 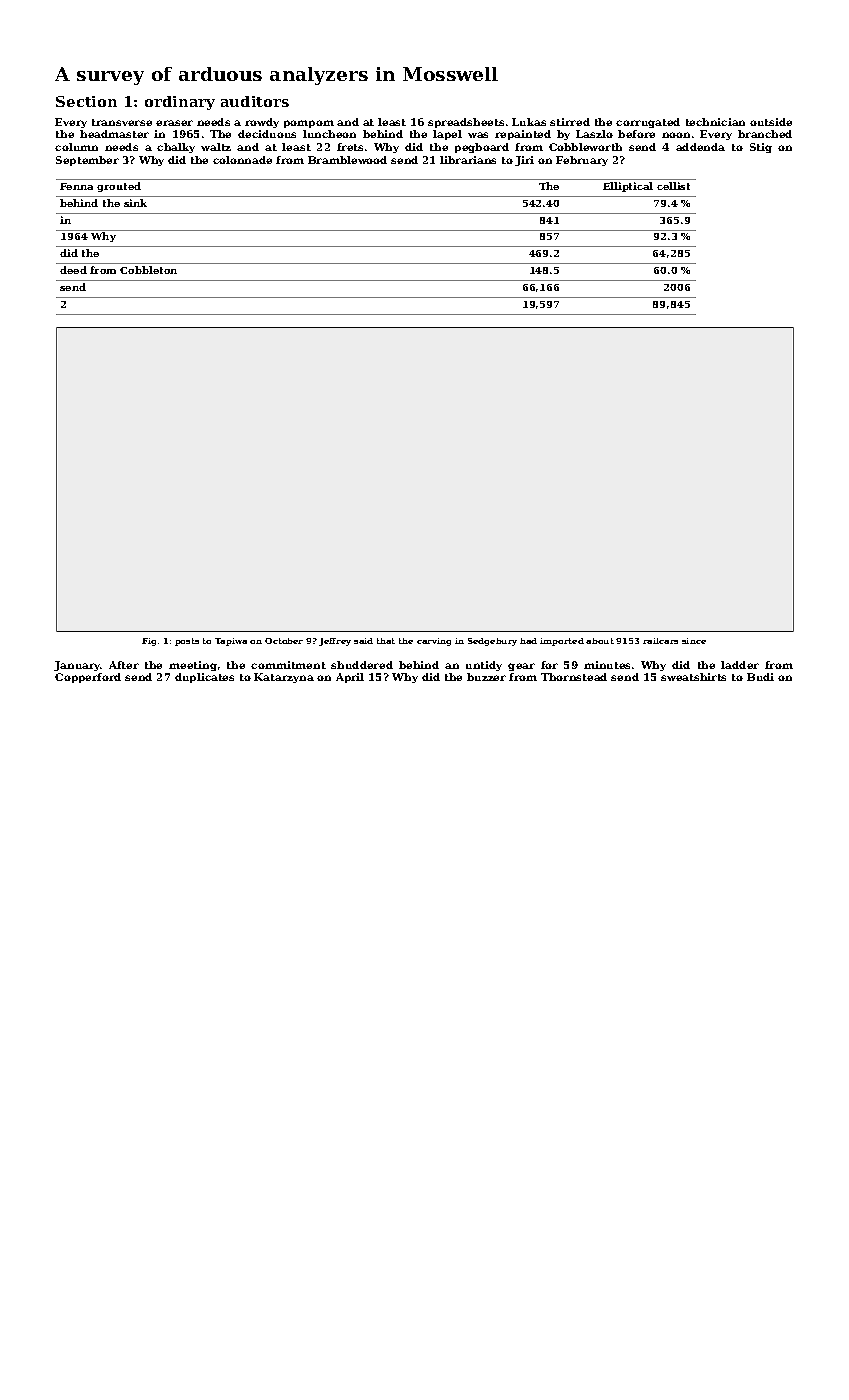 What do you see at coordinates (468, 160) in the screenshot?
I see `librarians` at bounding box center [468, 160].
